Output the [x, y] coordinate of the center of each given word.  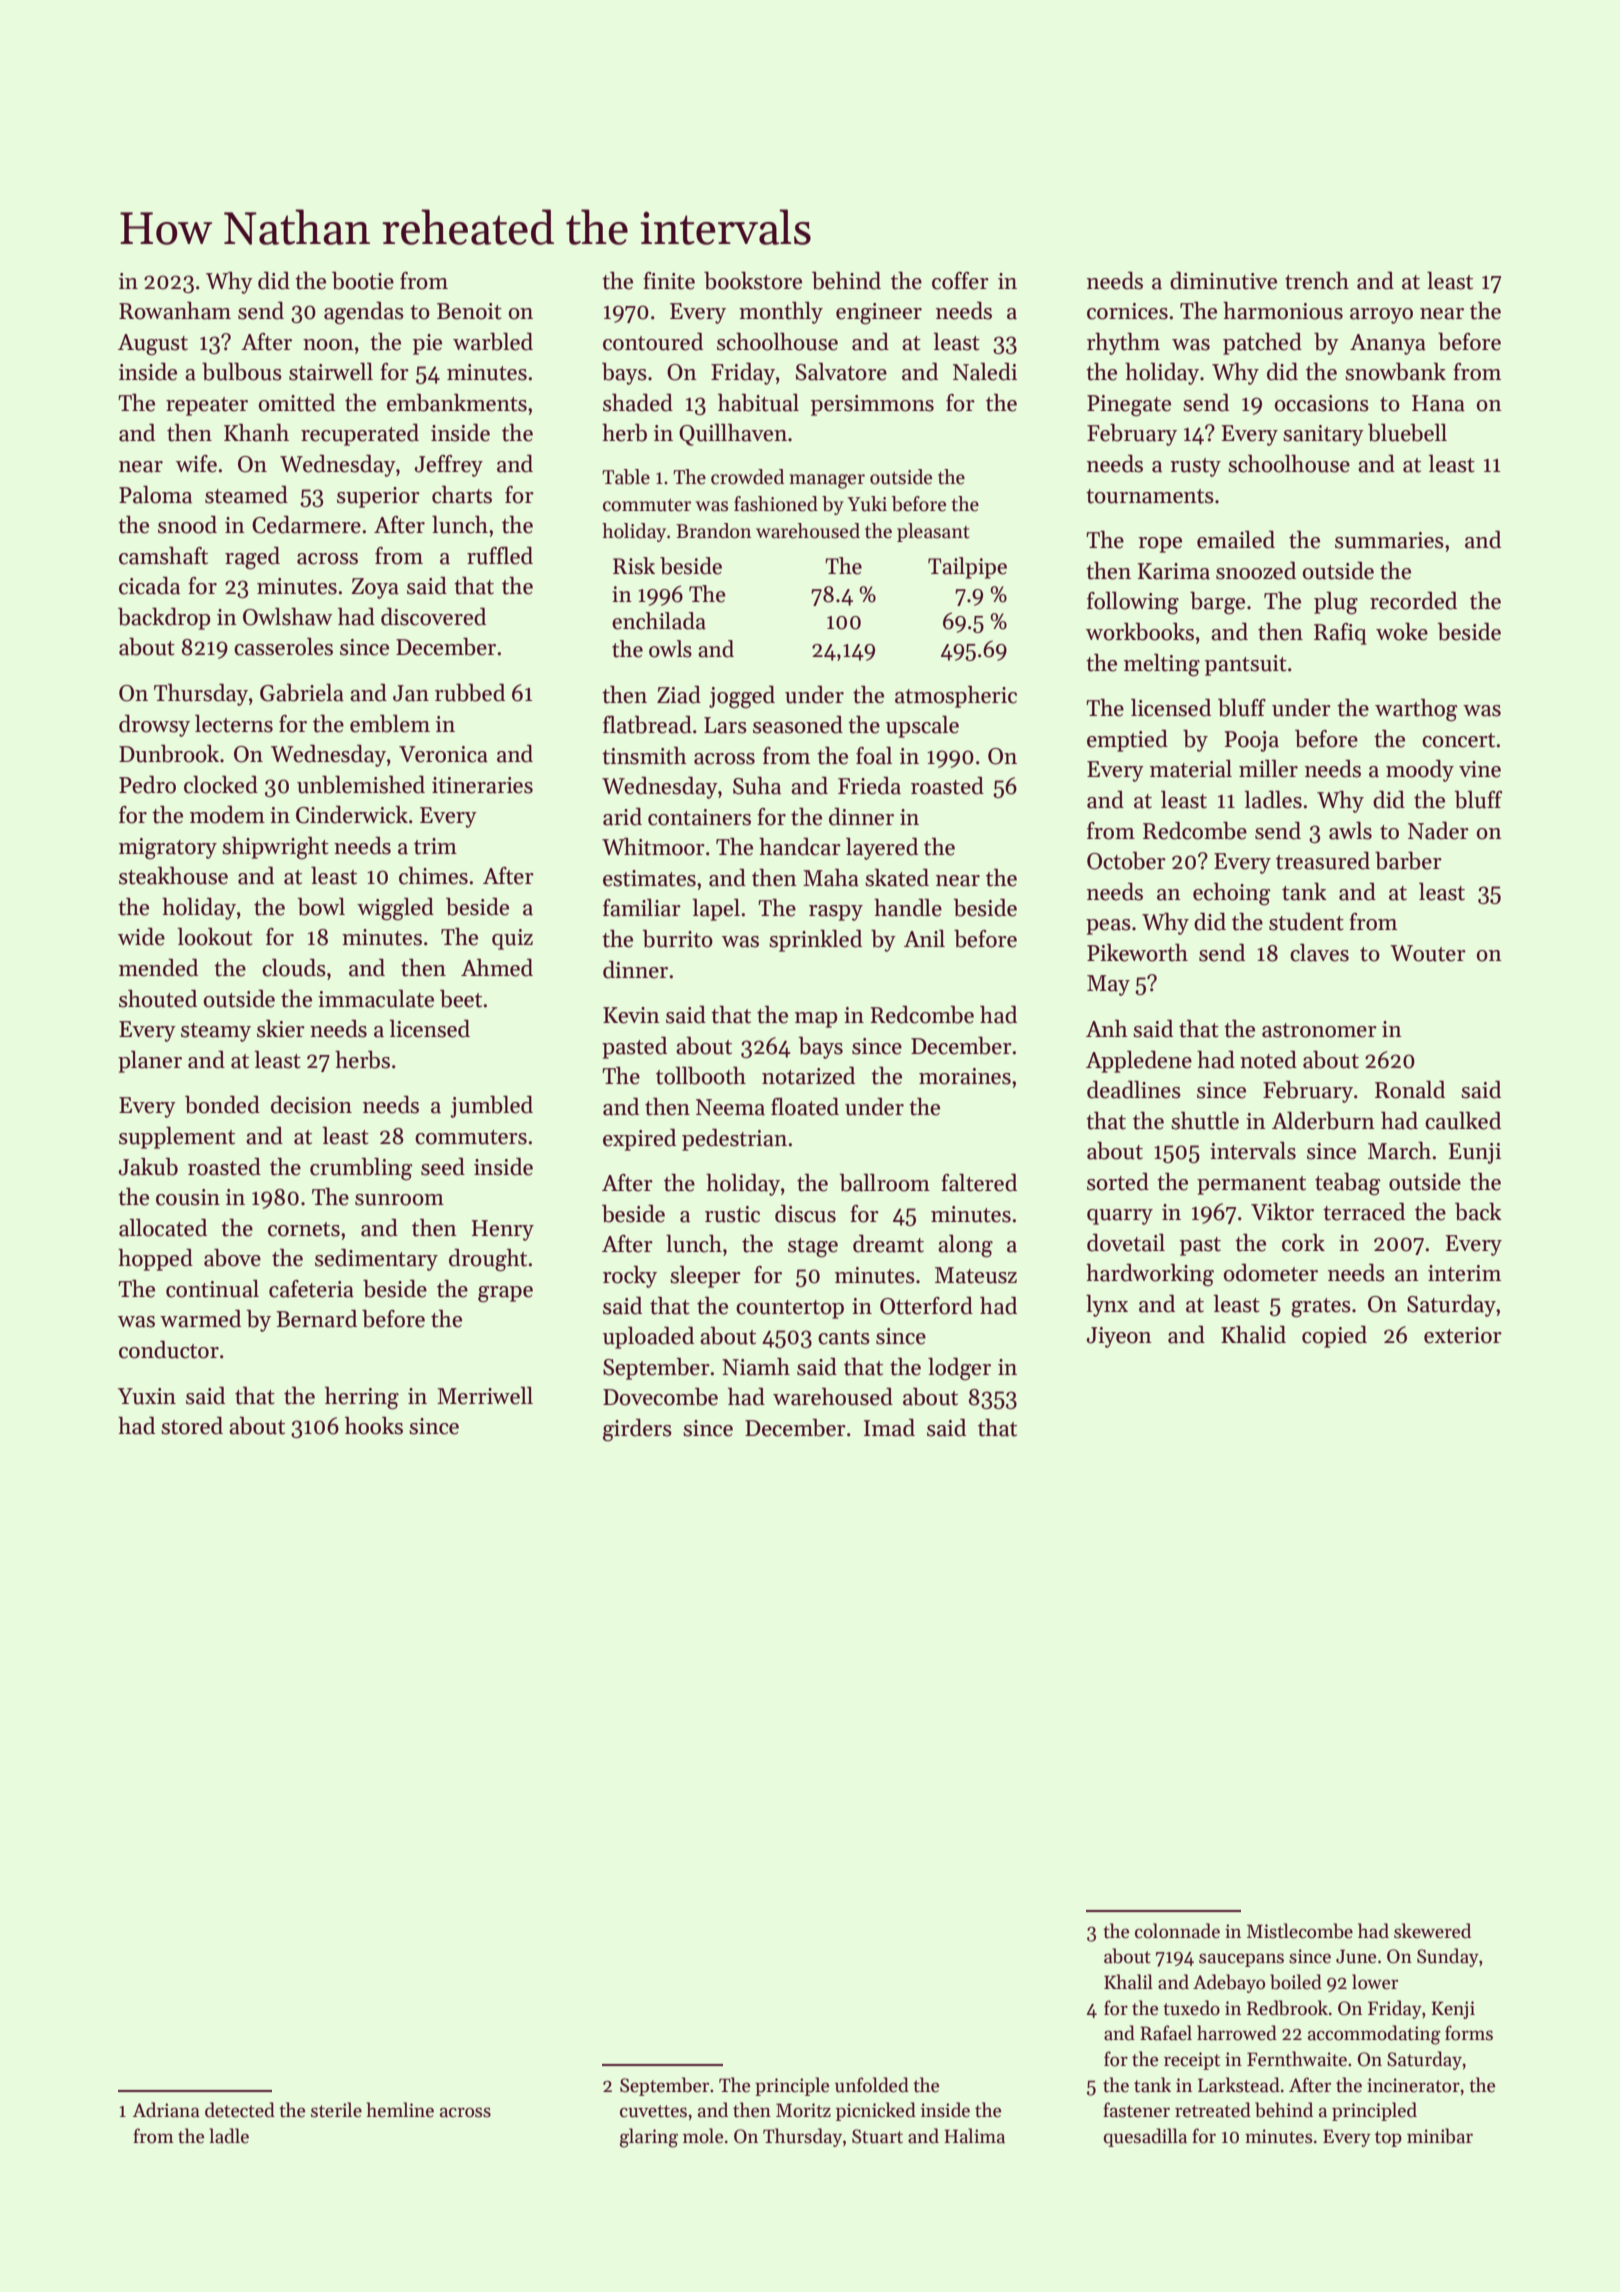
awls [1350, 831]
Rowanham [175, 311]
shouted [158, 999]
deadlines [1134, 1090]
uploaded [648, 1338]
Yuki [867, 504]
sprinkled [815, 941]
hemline [400, 2110]
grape [505, 1294]
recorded [1413, 601]
